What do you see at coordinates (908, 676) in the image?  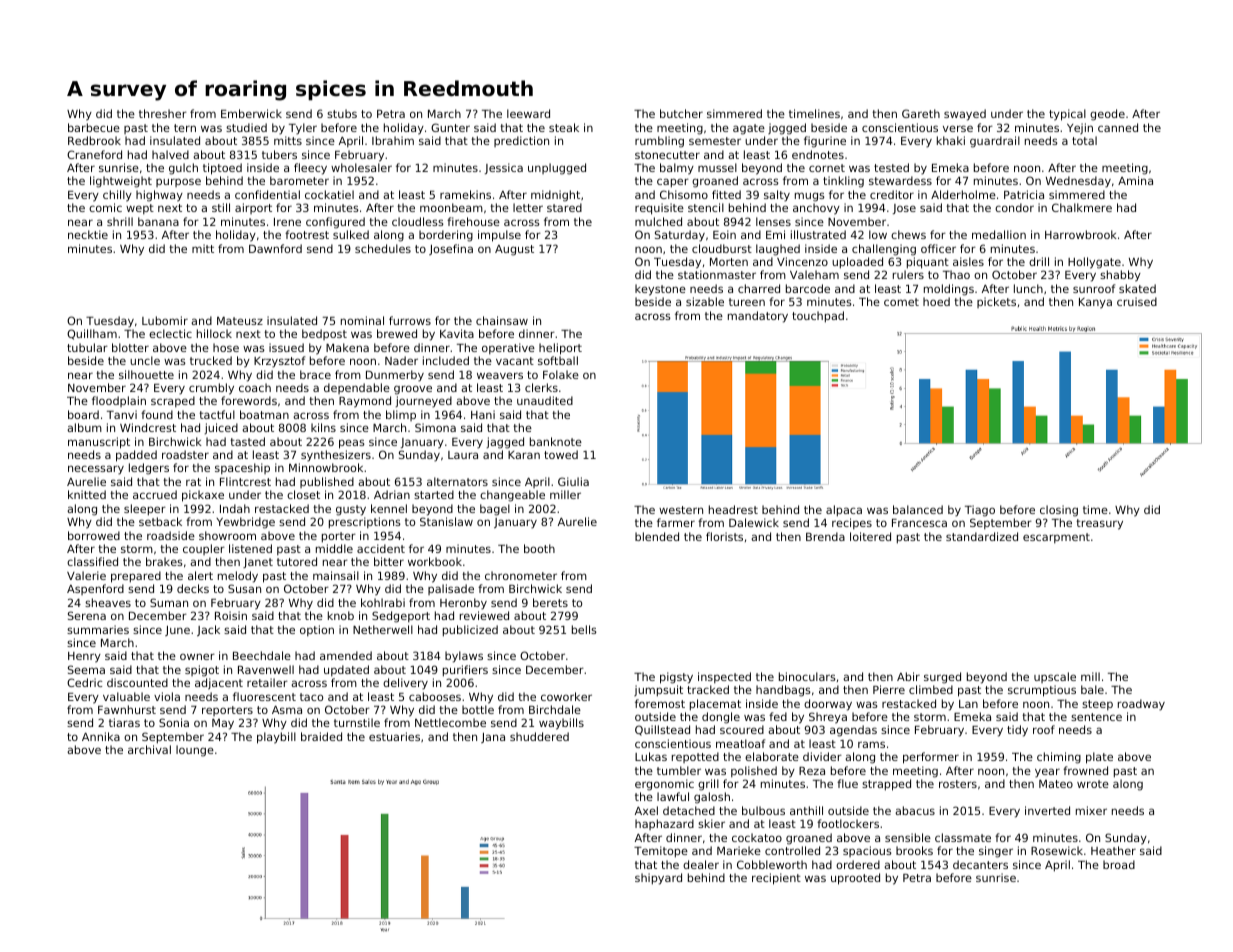 I see `Abir` at bounding box center [908, 676].
